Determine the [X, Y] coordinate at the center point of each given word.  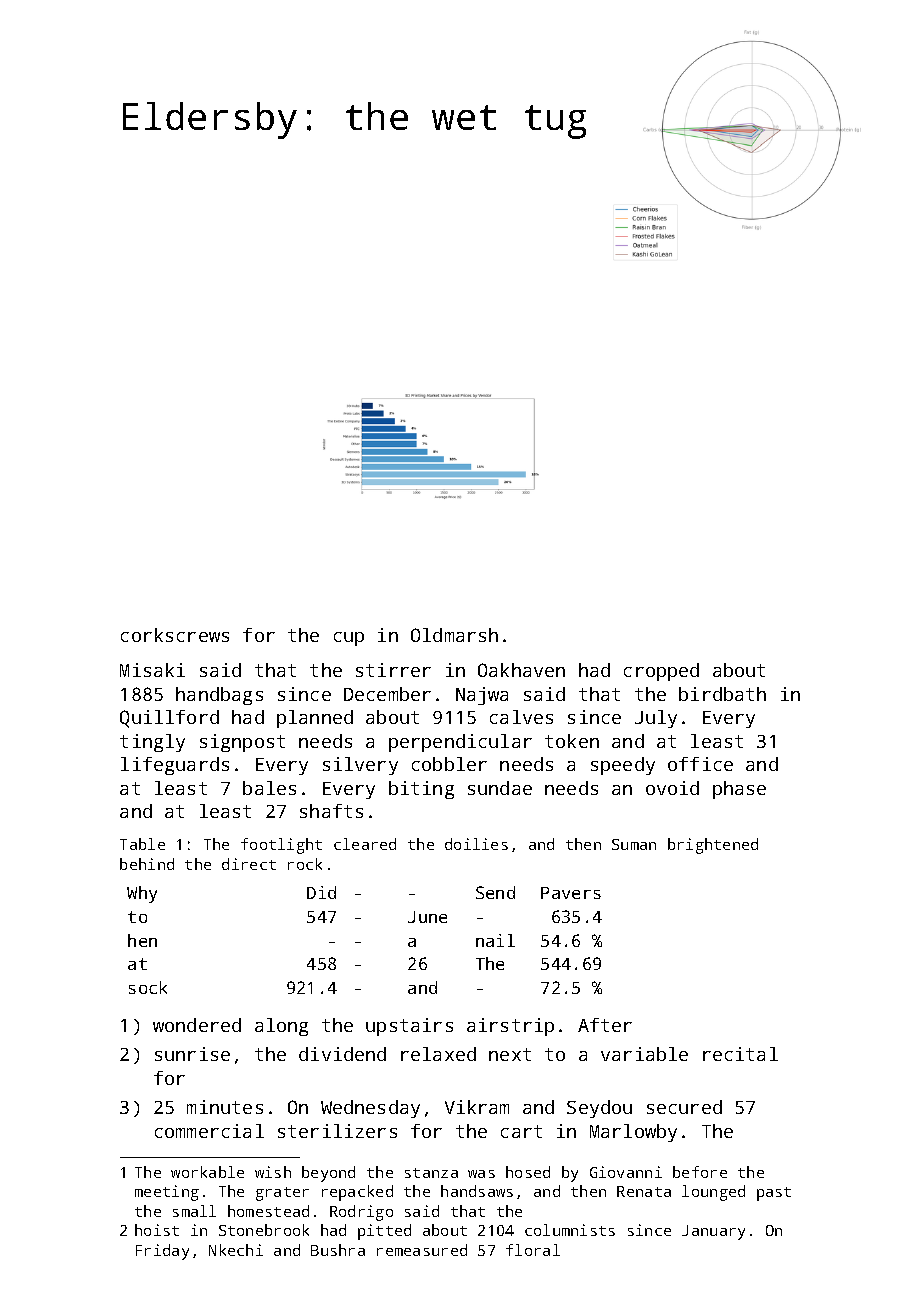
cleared [365, 844]
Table [142, 844]
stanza [431, 1173]
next [510, 1054]
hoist [157, 1230]
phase [739, 790]
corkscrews [175, 635]
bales [269, 788]
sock [148, 987]
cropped [661, 672]
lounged [713, 1193]
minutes [225, 1107]
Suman [634, 844]
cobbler [449, 764]
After [605, 1025]
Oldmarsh [454, 635]
